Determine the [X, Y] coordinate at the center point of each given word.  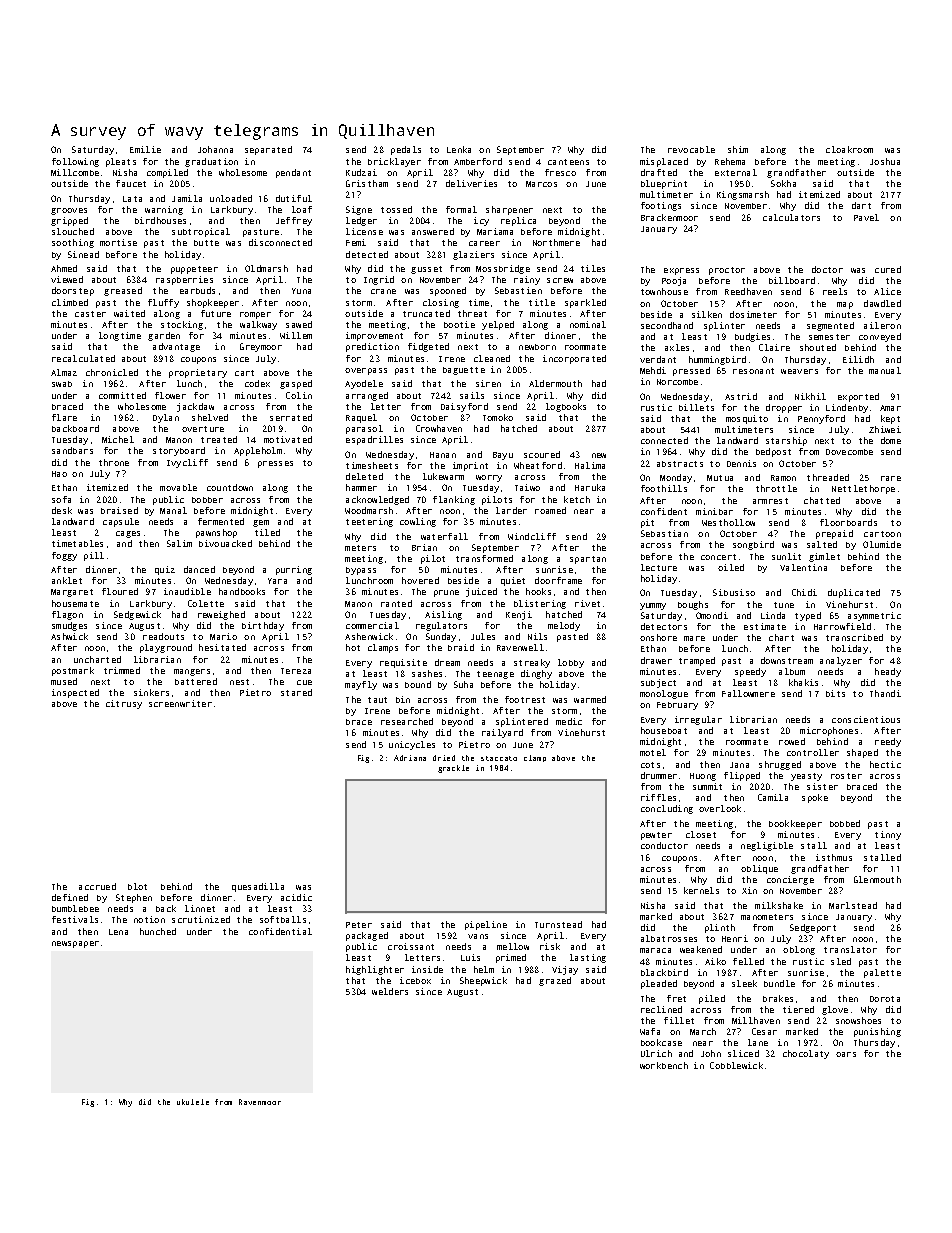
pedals [406, 150]
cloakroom [849, 149]
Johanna [215, 149]
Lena [118, 932]
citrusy [124, 704]
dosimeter [753, 314]
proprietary [198, 373]
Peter [359, 925]
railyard [502, 733]
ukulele [193, 1102]
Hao [59, 474]
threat [472, 313]
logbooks [566, 407]
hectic [885, 764]
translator [850, 949]
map [845, 305]
